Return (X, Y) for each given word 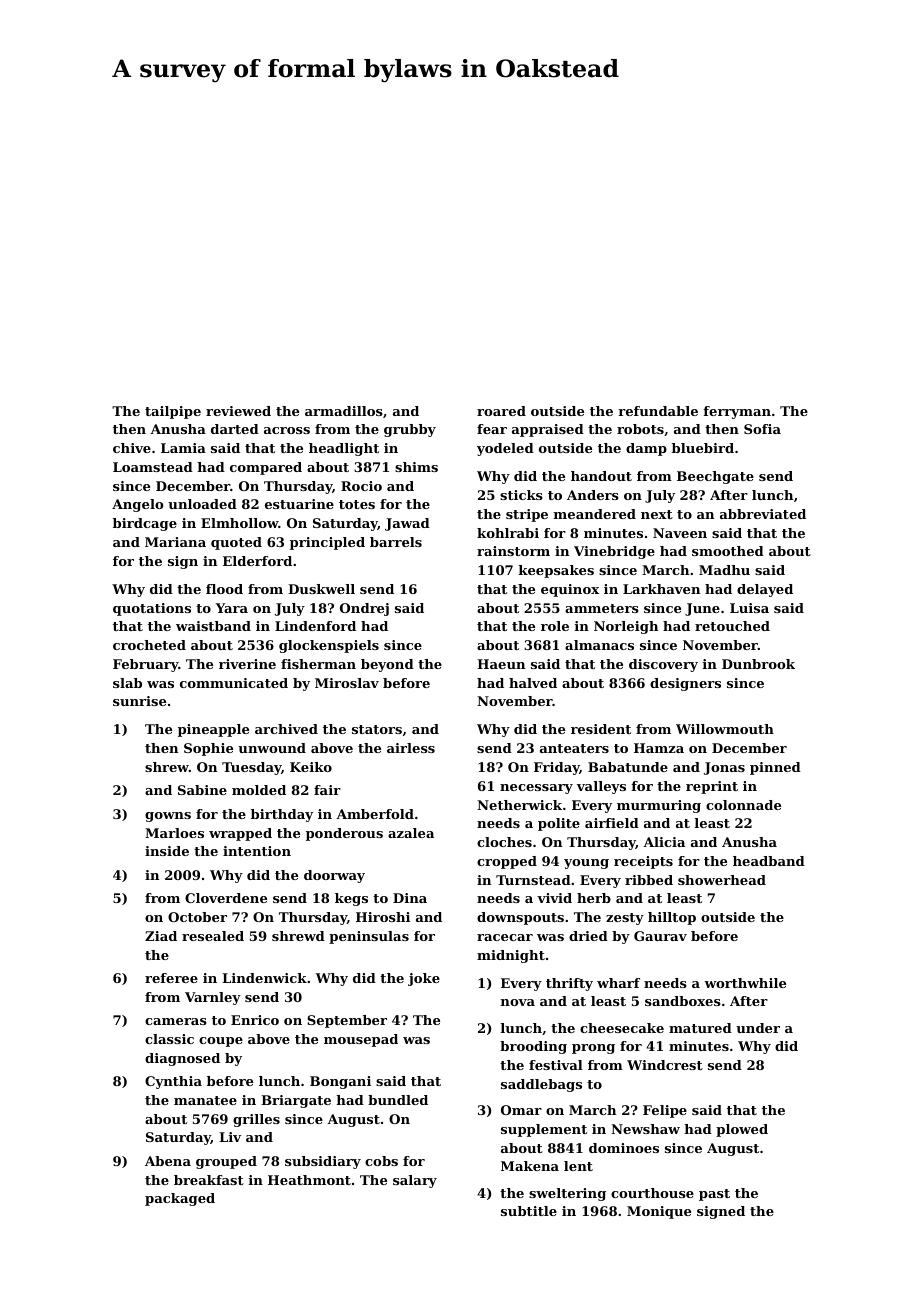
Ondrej (364, 609)
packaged (180, 1199)
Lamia (183, 448)
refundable (658, 411)
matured (700, 1028)
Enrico (255, 1020)
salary (415, 1181)
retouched (732, 626)
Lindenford (315, 626)
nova (518, 1002)
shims (416, 467)
